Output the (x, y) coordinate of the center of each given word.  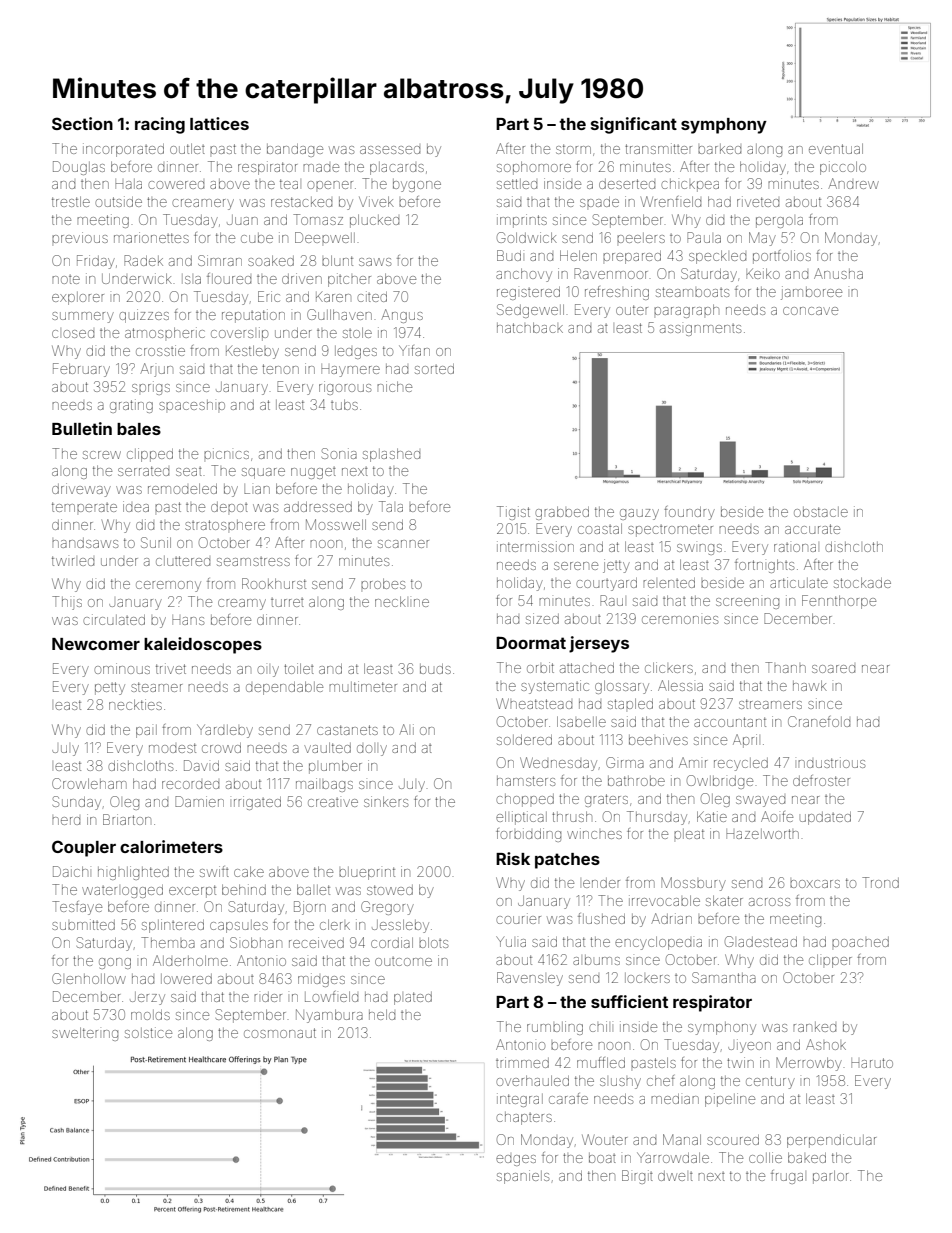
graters (606, 800)
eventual (836, 148)
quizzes (144, 316)
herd (66, 821)
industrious (831, 762)
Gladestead (761, 941)
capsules (239, 926)
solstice (148, 1032)
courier (518, 918)
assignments (700, 330)
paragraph (686, 311)
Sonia (339, 453)
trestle (71, 201)
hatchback (530, 327)
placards (397, 168)
